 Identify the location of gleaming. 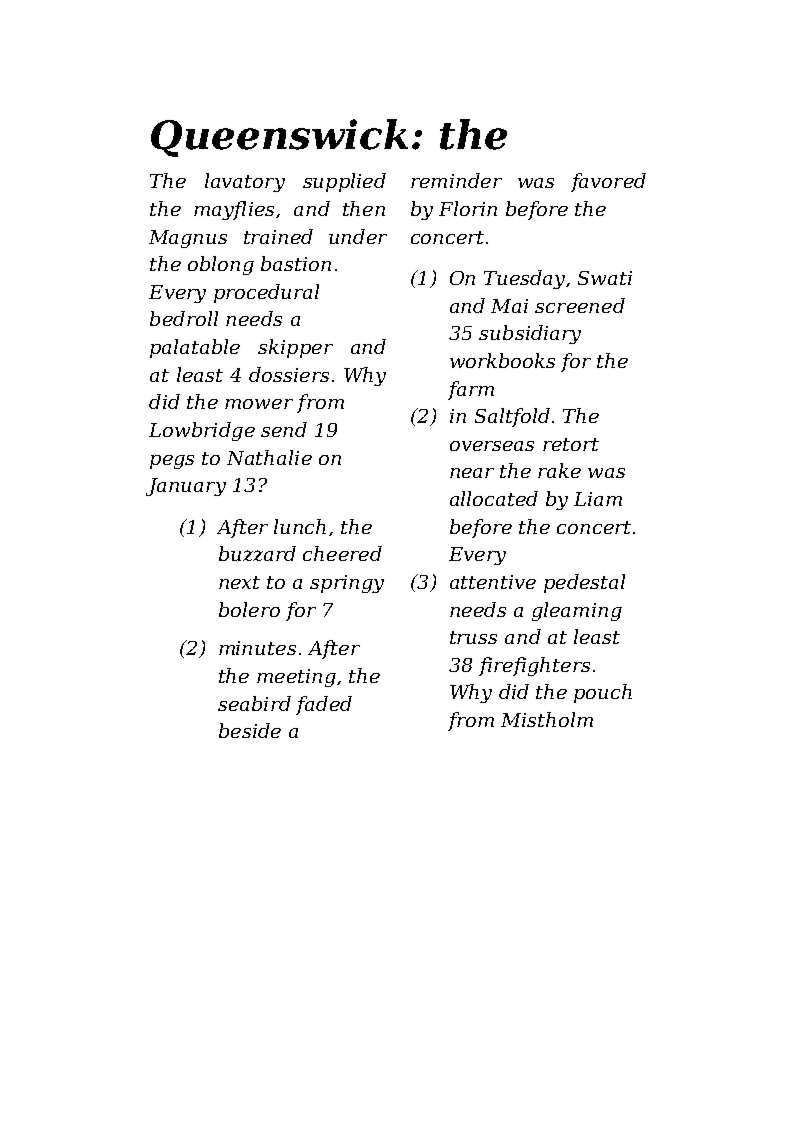
(577, 611).
